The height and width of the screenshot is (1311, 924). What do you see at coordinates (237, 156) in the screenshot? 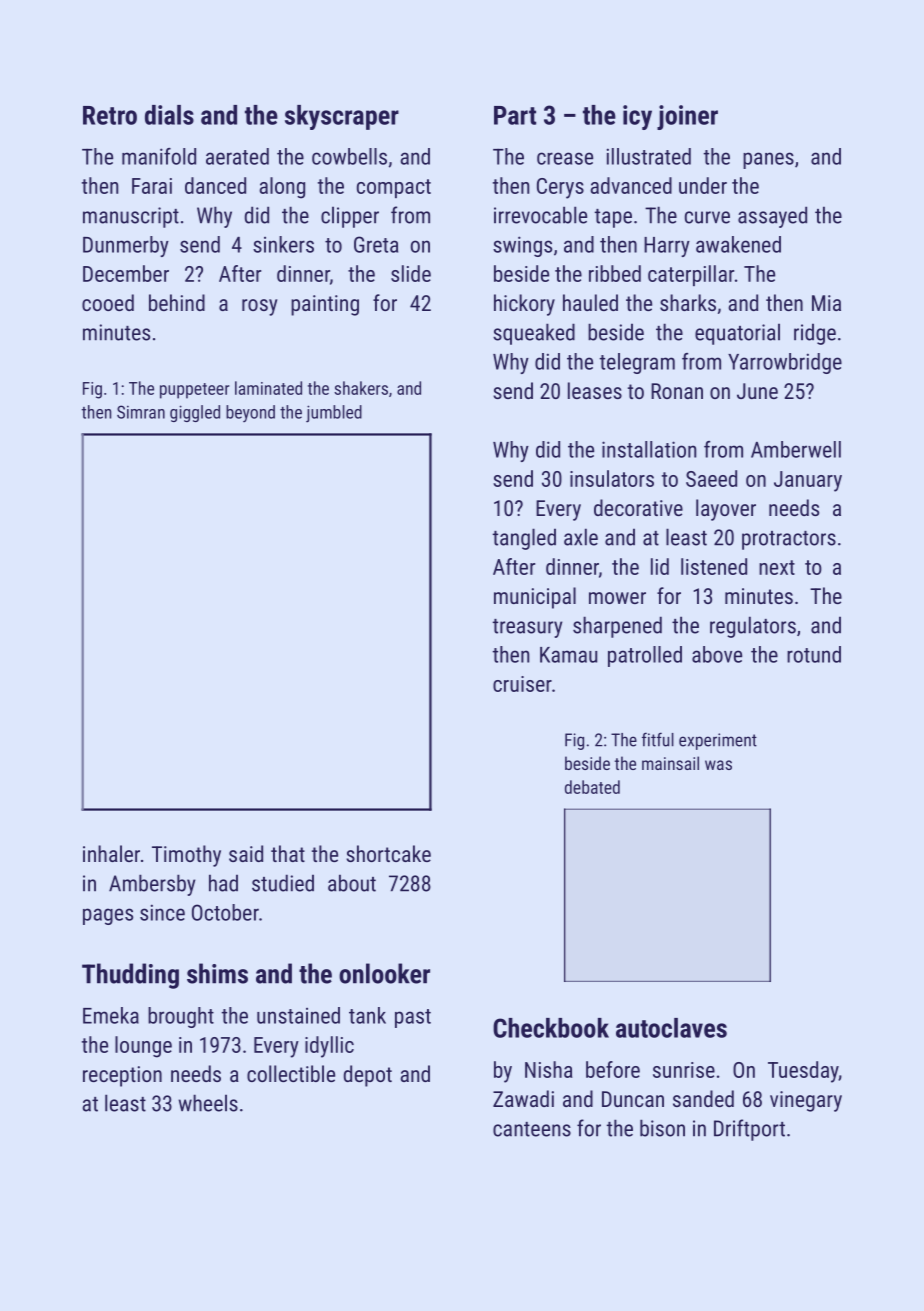
I see `aerated` at bounding box center [237, 156].
